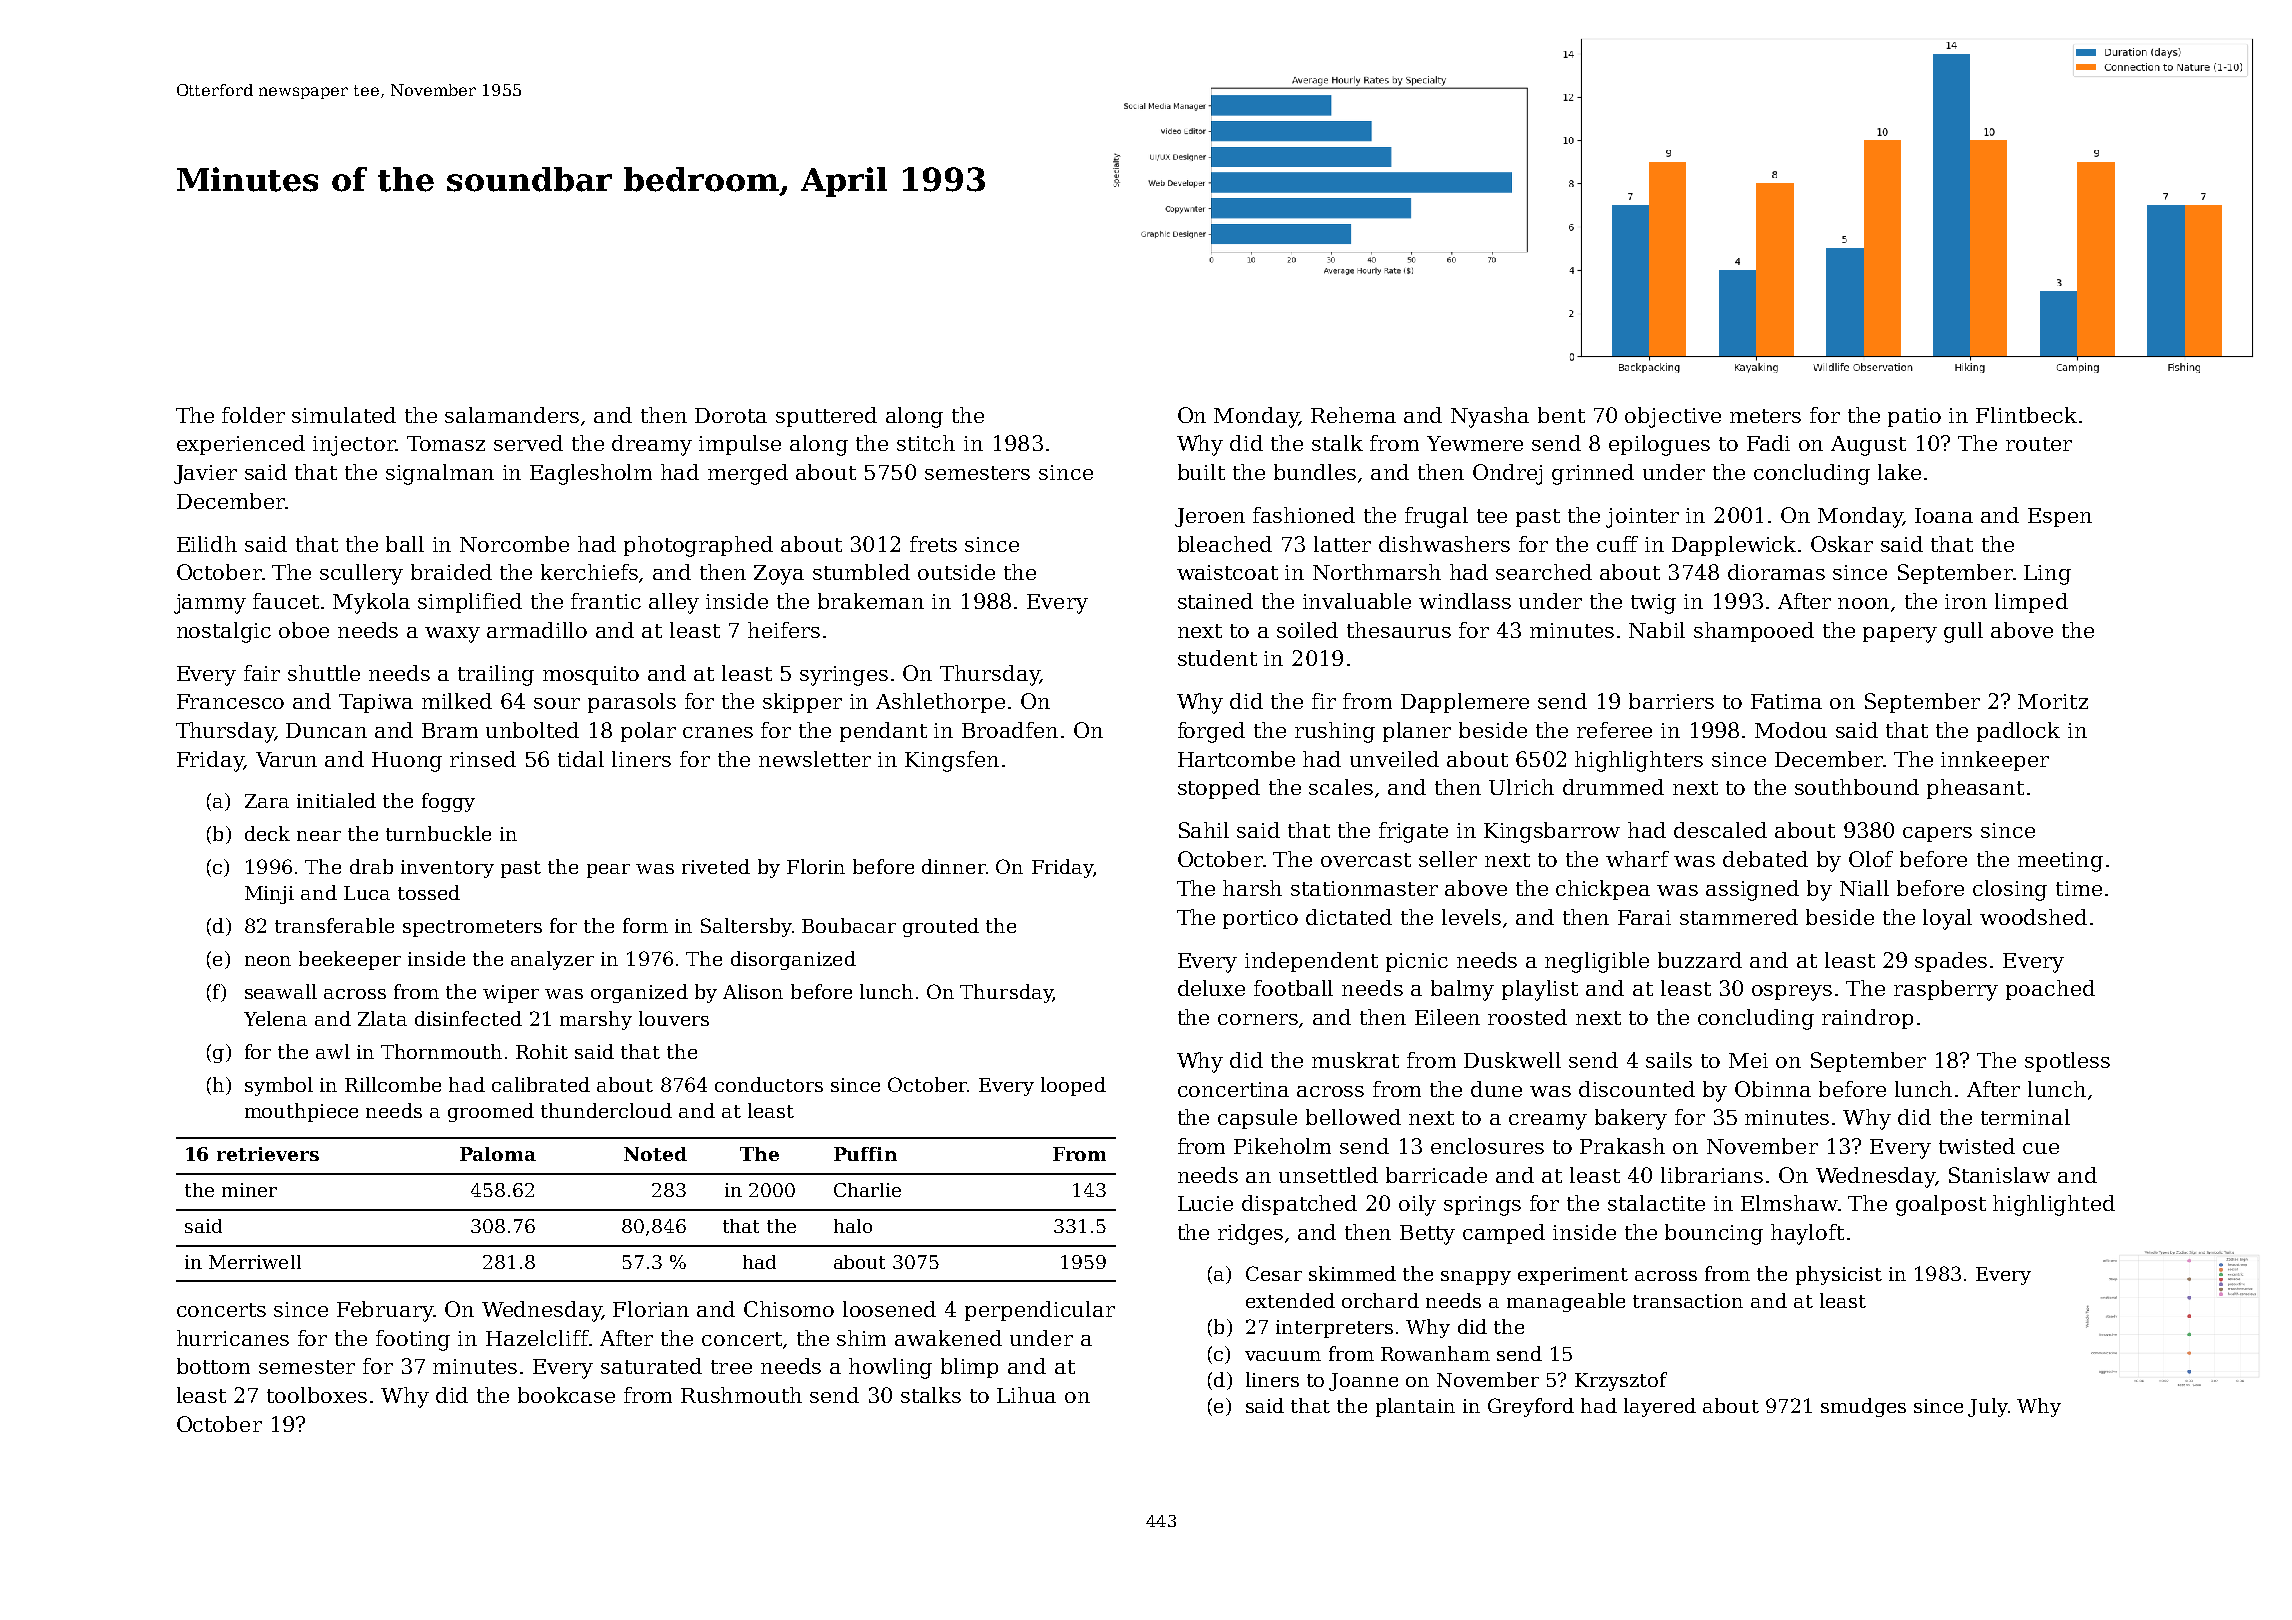  What do you see at coordinates (255, 1262) in the screenshot?
I see `Merriwell` at bounding box center [255, 1262].
